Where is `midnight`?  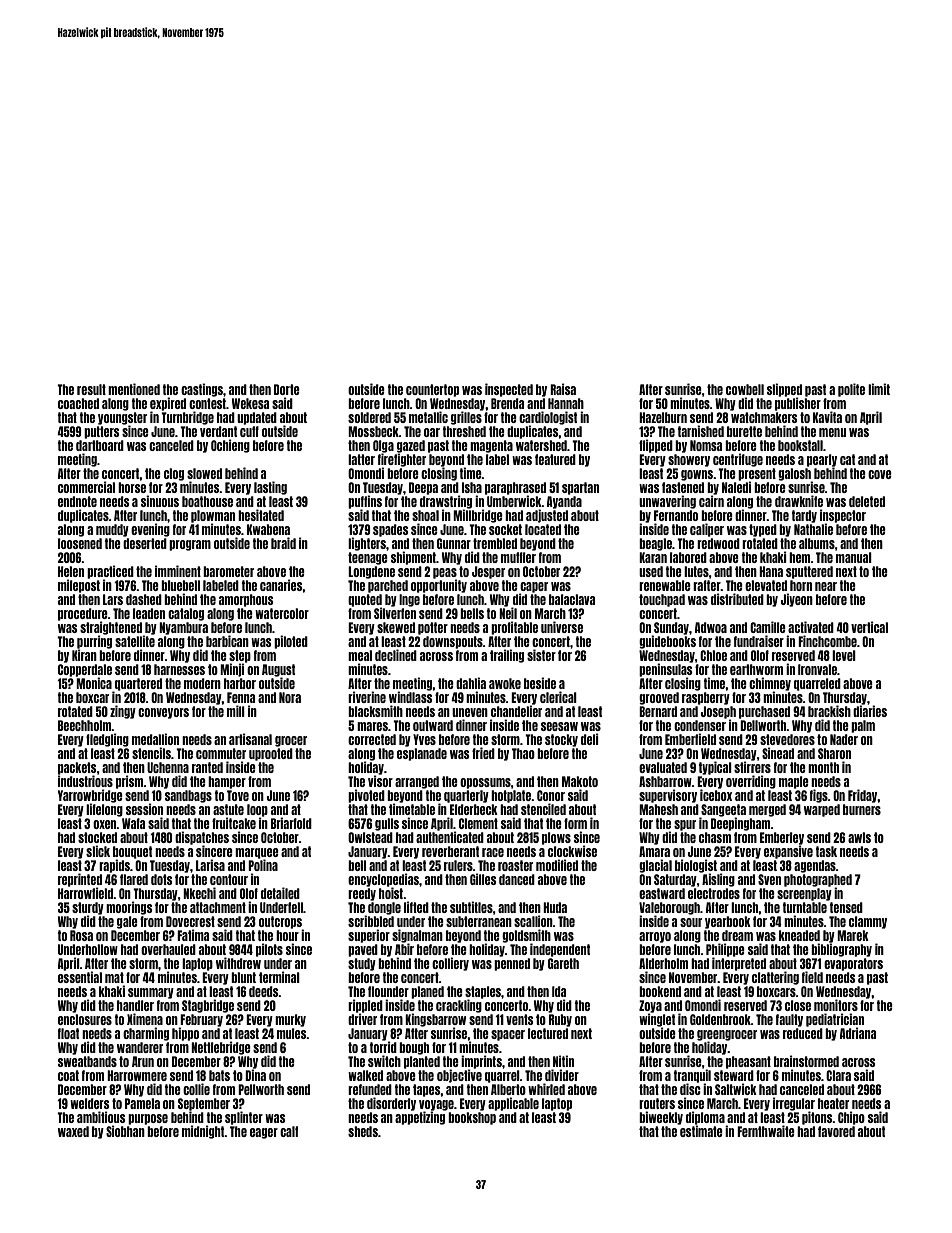 midnight is located at coordinates (203, 1132).
